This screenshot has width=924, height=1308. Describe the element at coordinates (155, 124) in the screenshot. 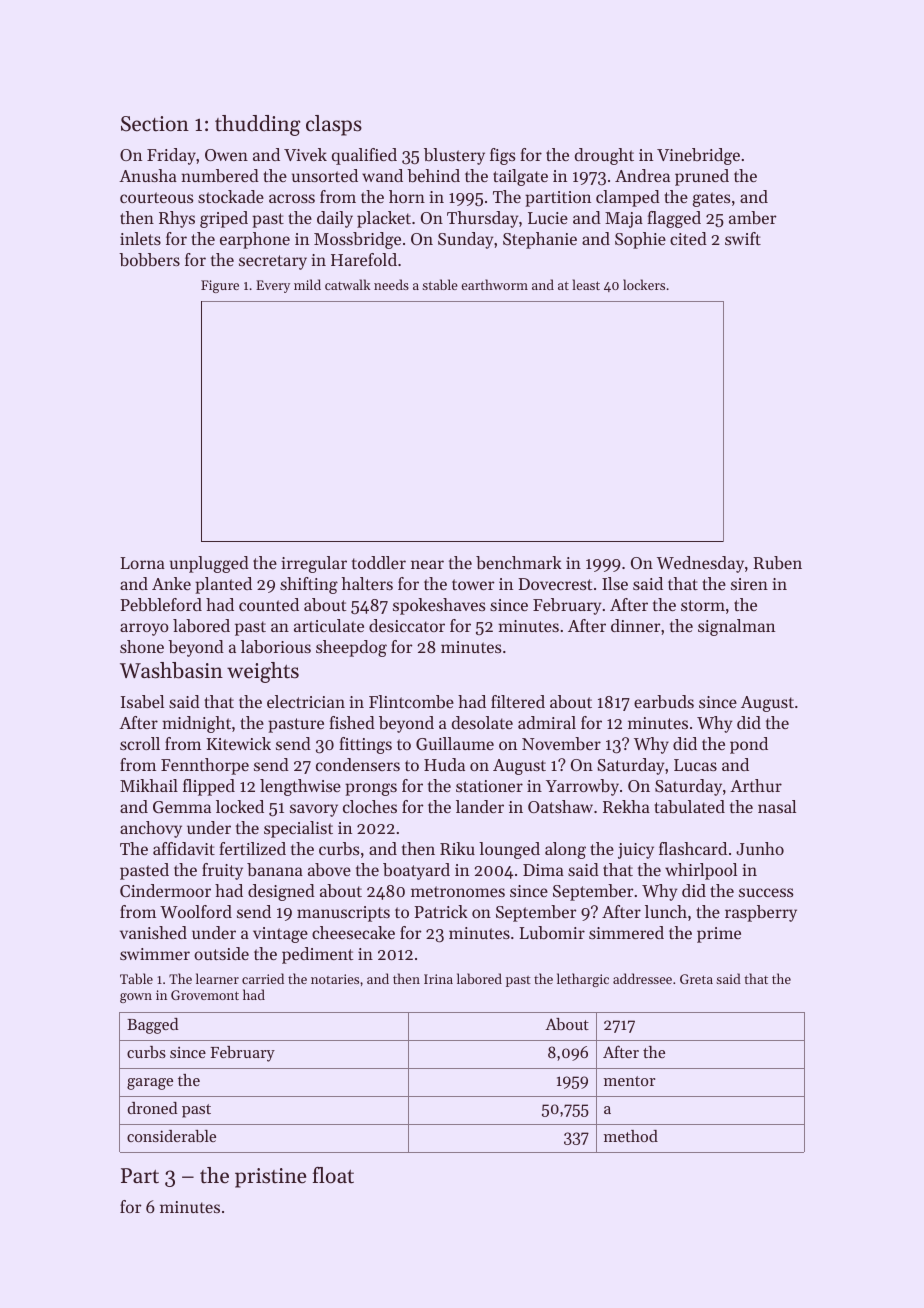

I see `Section` at that location.
